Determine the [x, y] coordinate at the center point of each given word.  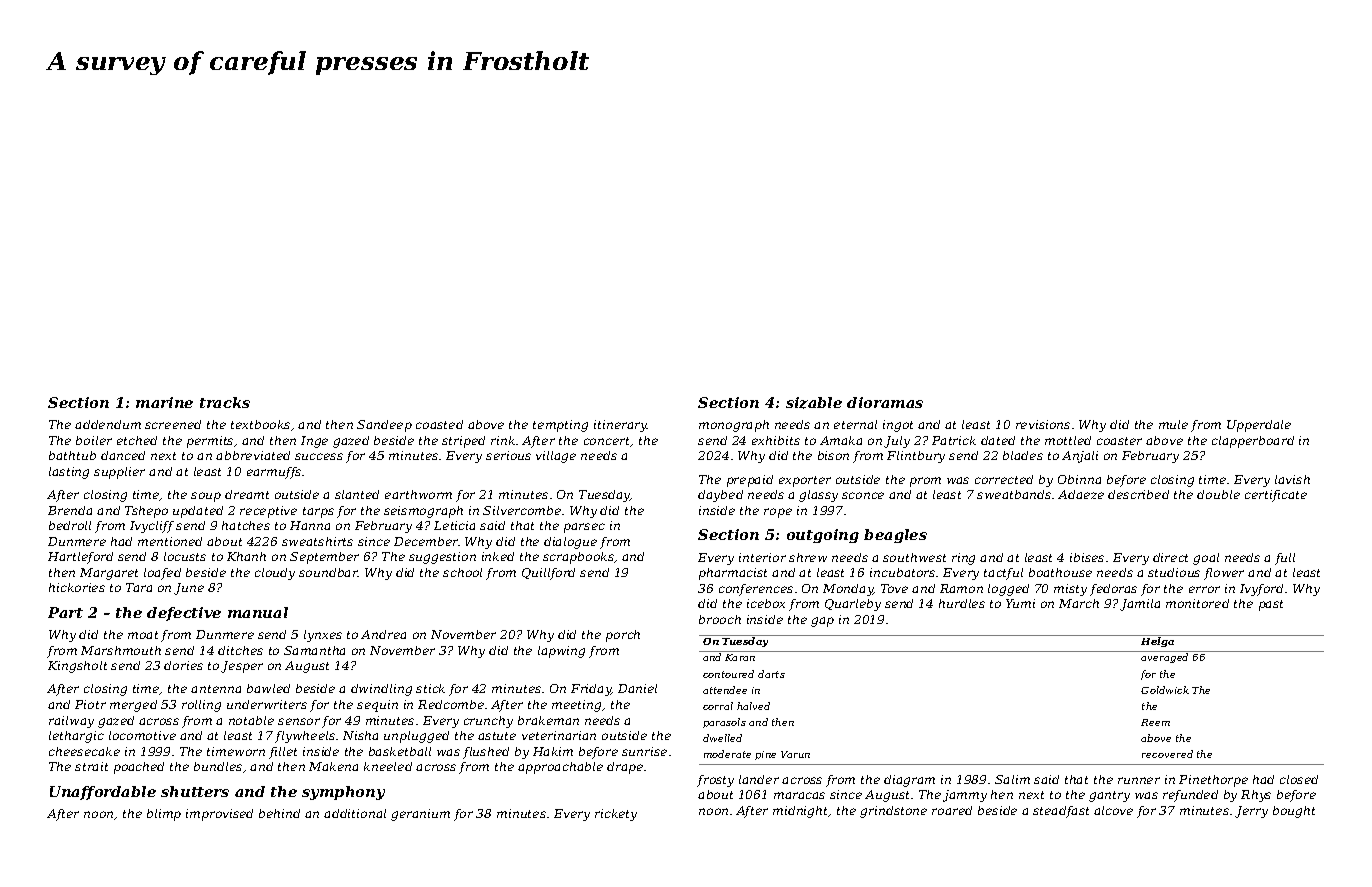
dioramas [885, 402]
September [324, 558]
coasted [439, 424]
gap [822, 622]
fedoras [1113, 590]
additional [355, 813]
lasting [69, 473]
